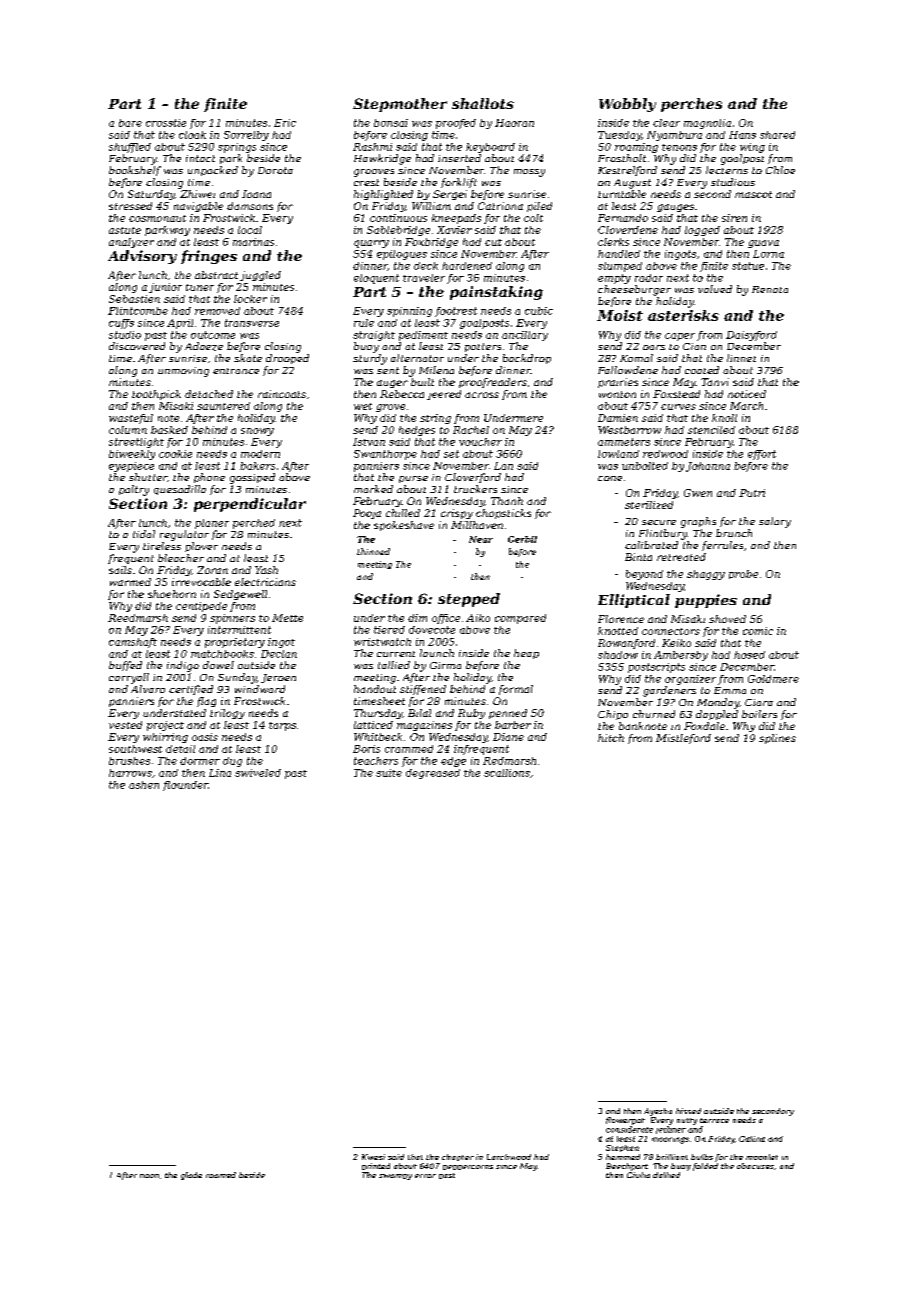 The width and height of the screenshot is (908, 1316). I want to click on eyepiece, so click(131, 467).
